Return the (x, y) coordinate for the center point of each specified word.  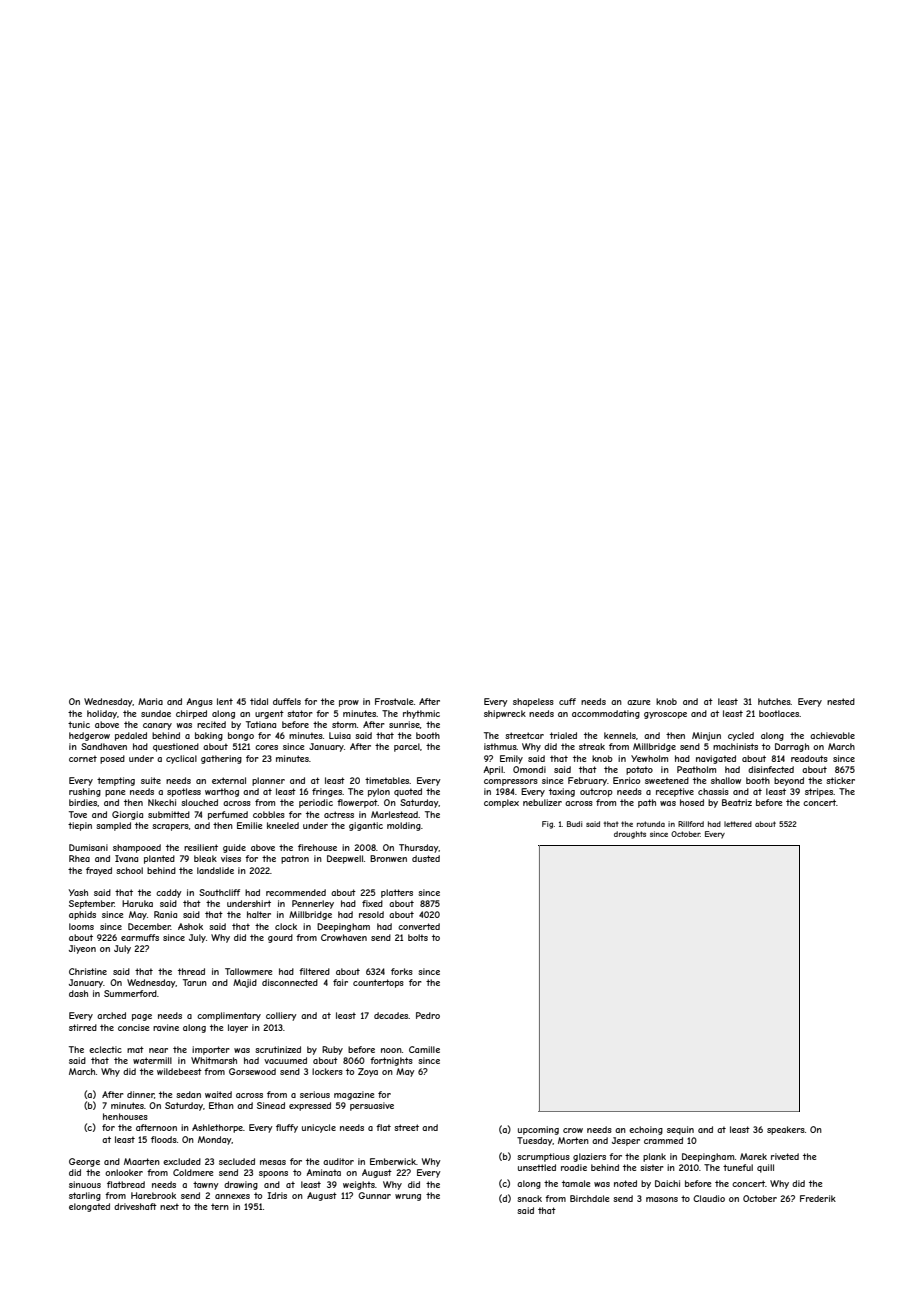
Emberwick (393, 1161)
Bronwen (388, 858)
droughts (630, 835)
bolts (418, 937)
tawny (206, 1185)
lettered (738, 824)
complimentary (229, 1016)
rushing (85, 792)
